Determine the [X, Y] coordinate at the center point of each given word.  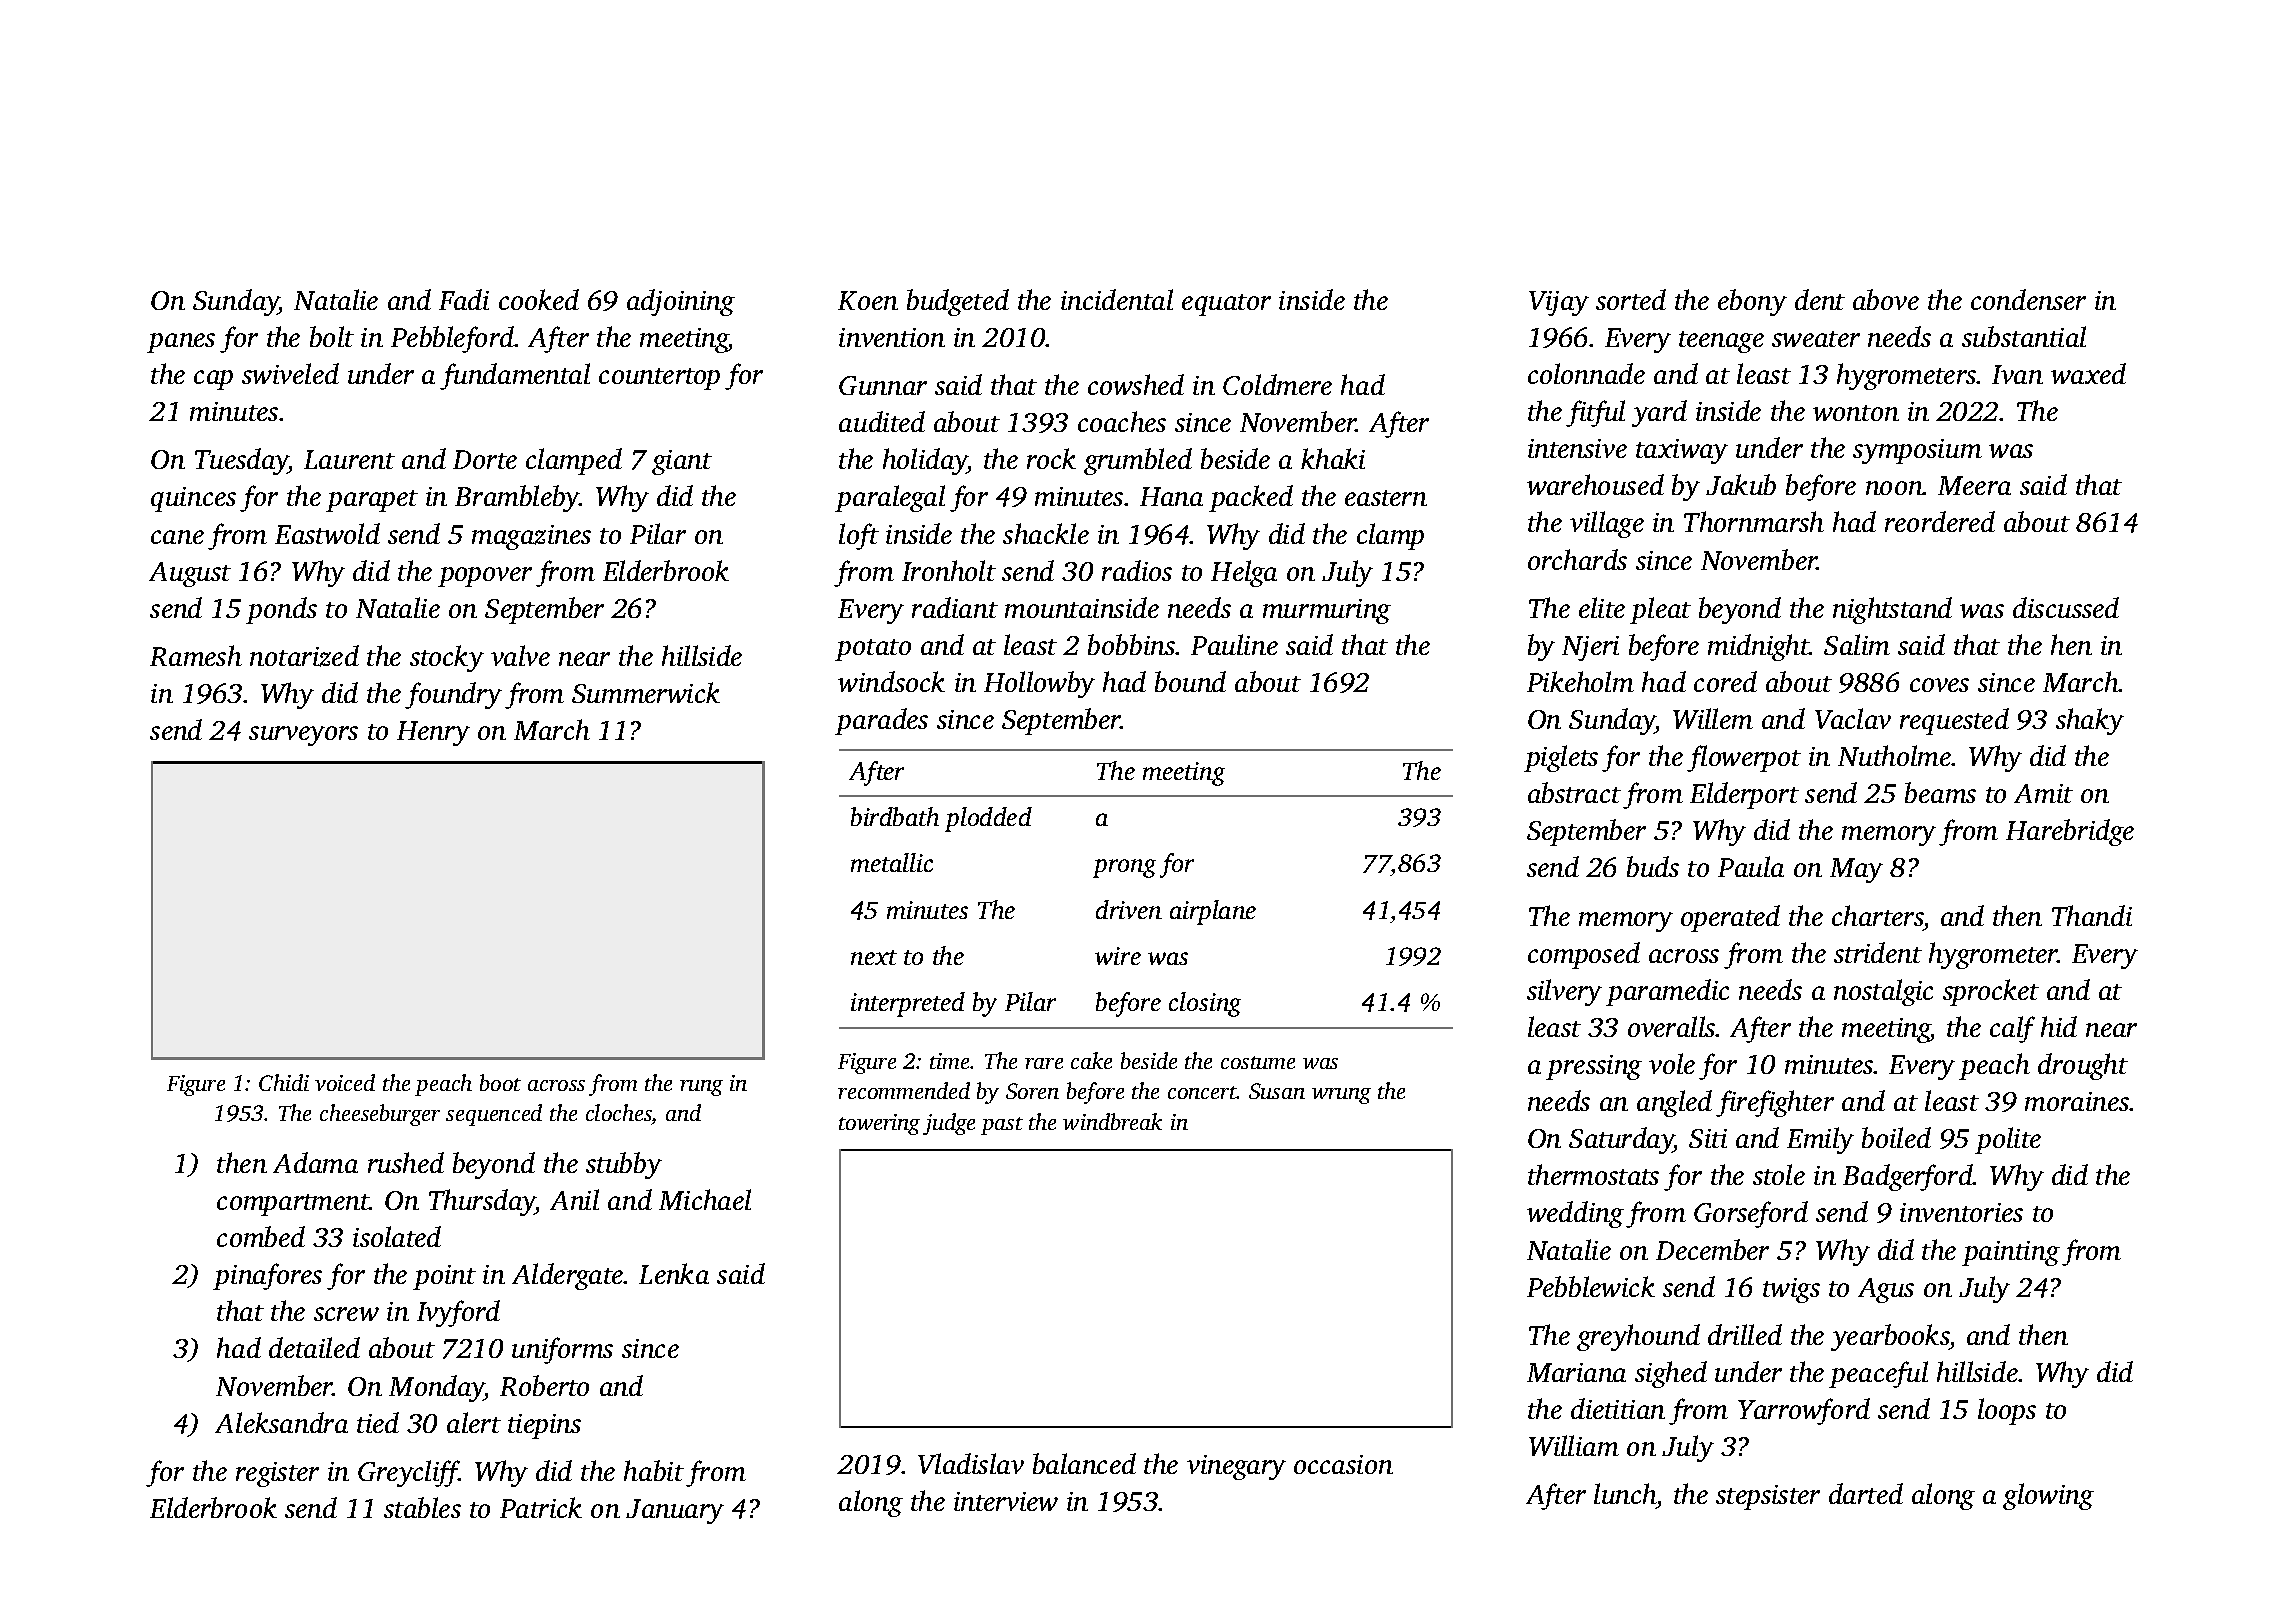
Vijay [1559, 303]
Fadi [464, 299]
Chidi [284, 1082]
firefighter [1775, 1103]
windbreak [1112, 1121]
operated [1730, 918]
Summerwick [646, 692]
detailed [314, 1347]
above [1886, 299]
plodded [988, 819]
